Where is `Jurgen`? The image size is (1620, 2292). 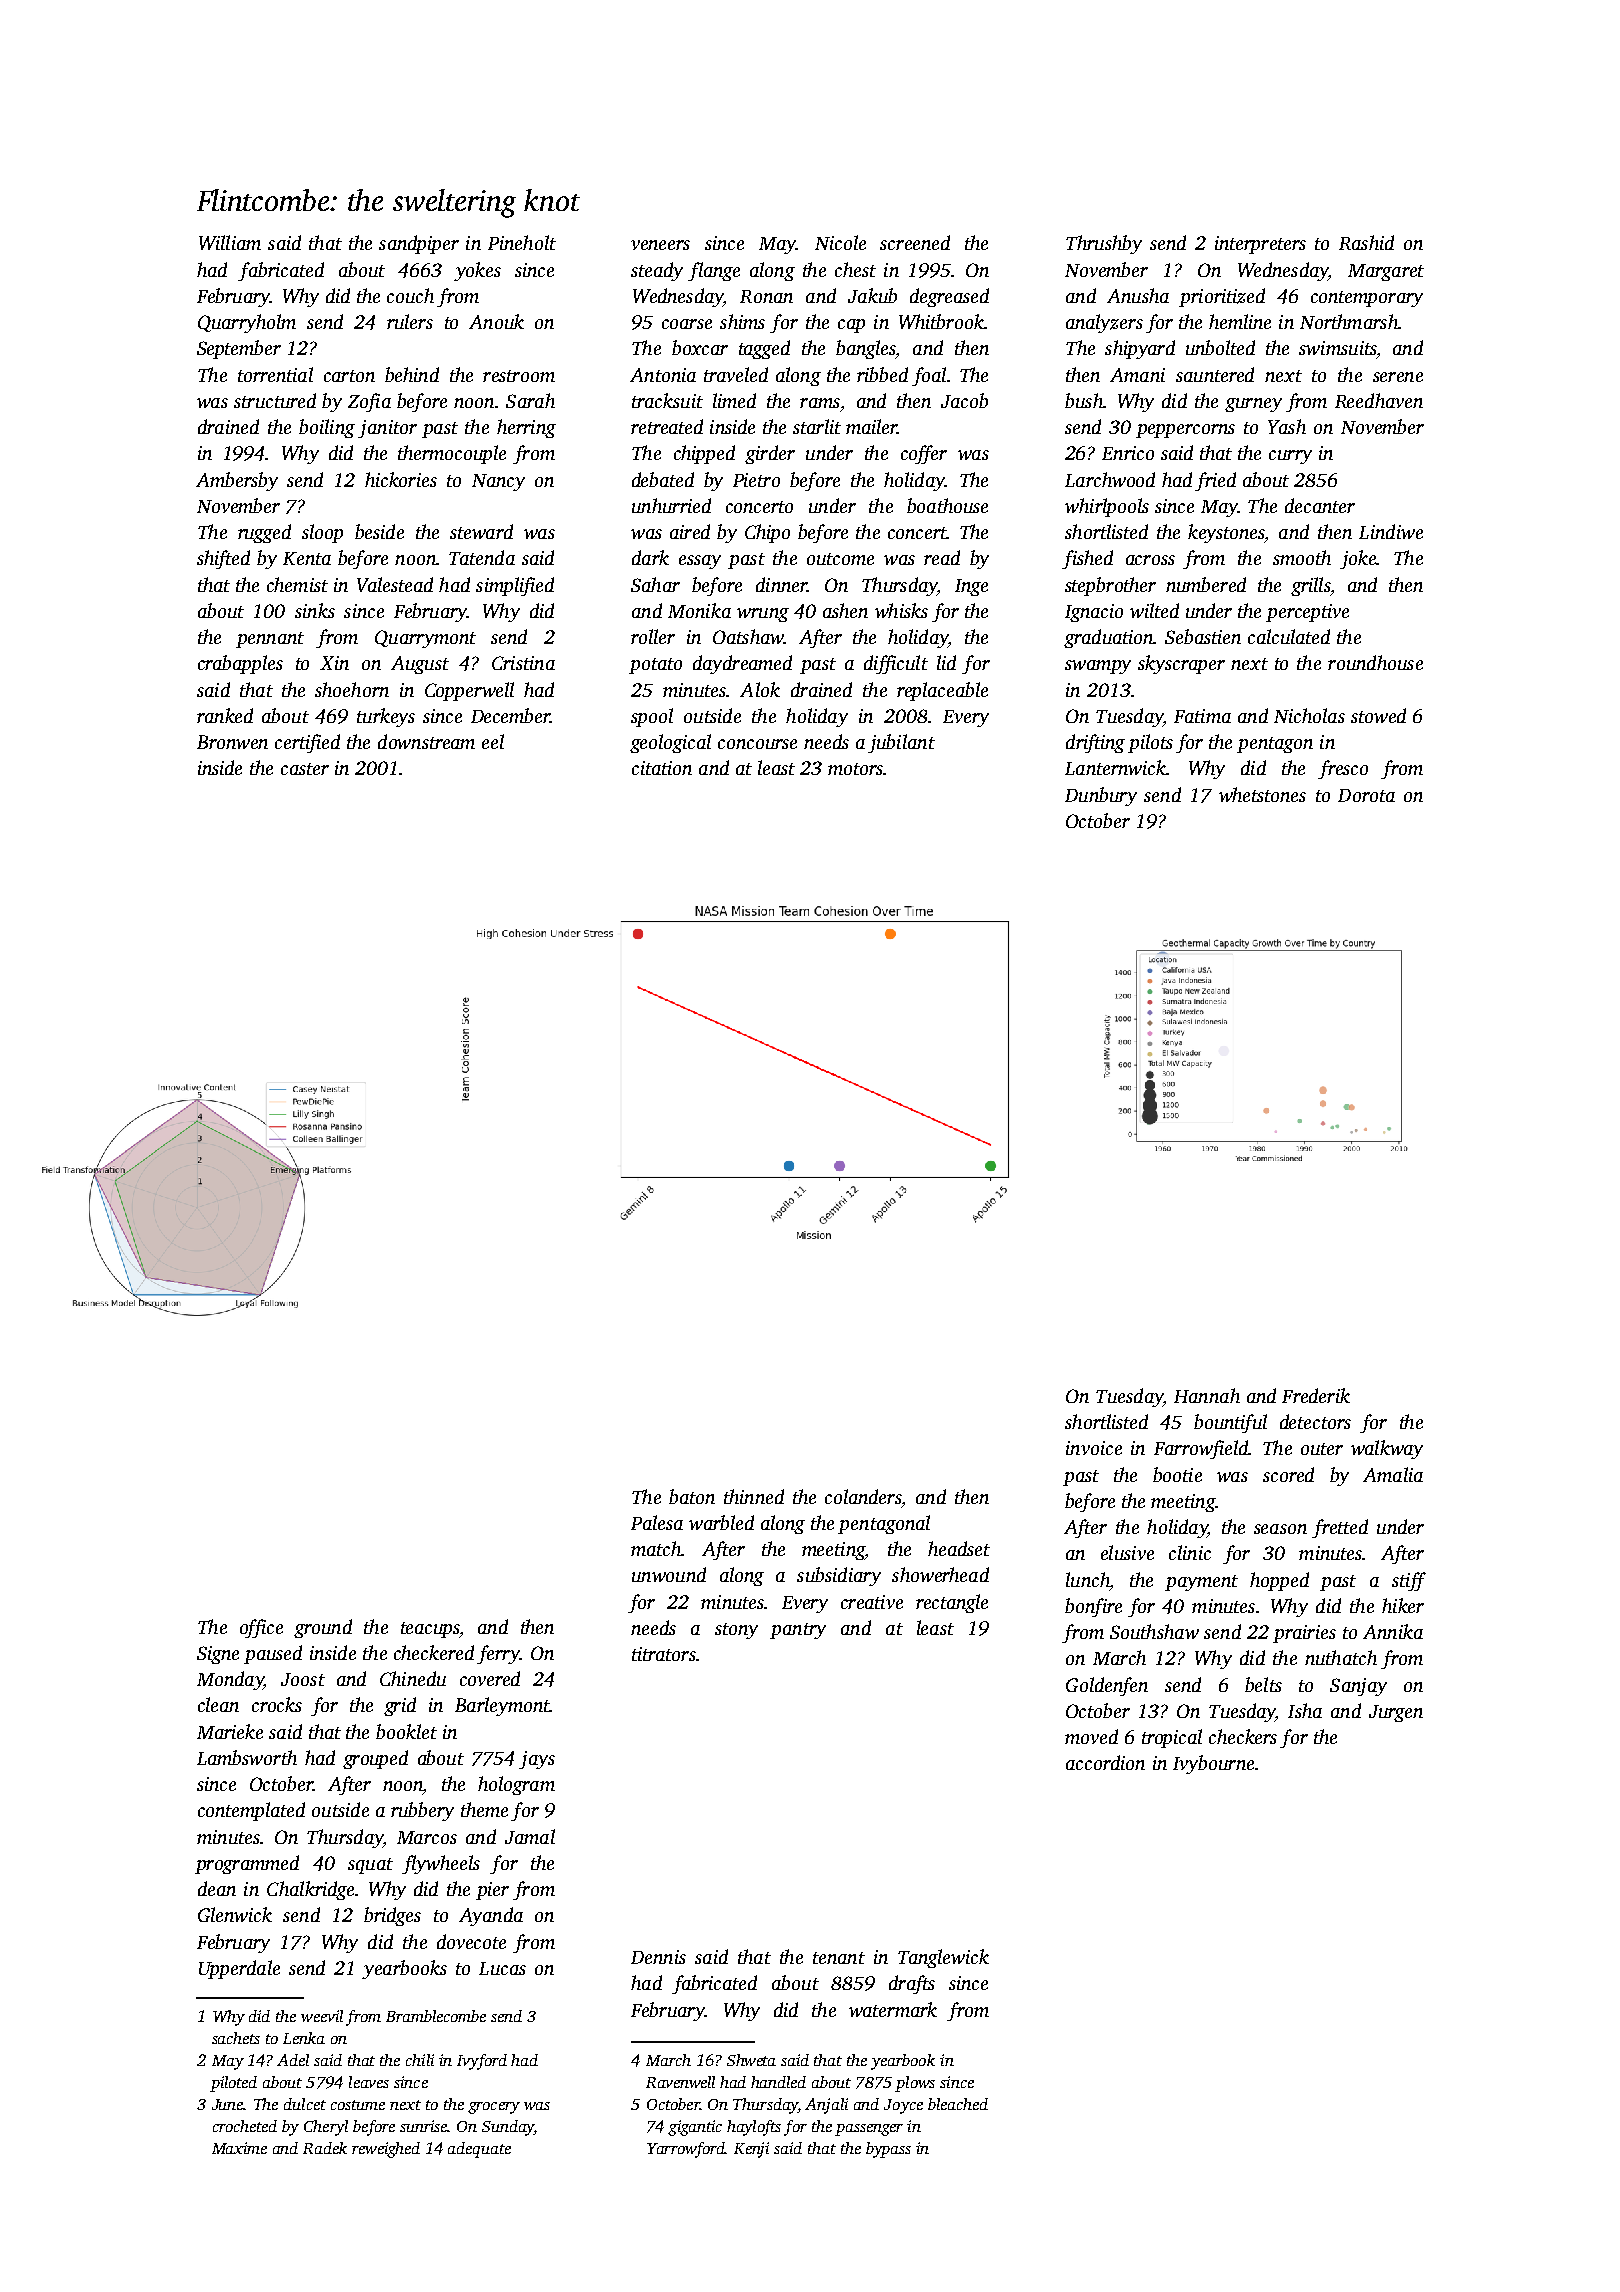
Jurgen is located at coordinates (1396, 1713).
